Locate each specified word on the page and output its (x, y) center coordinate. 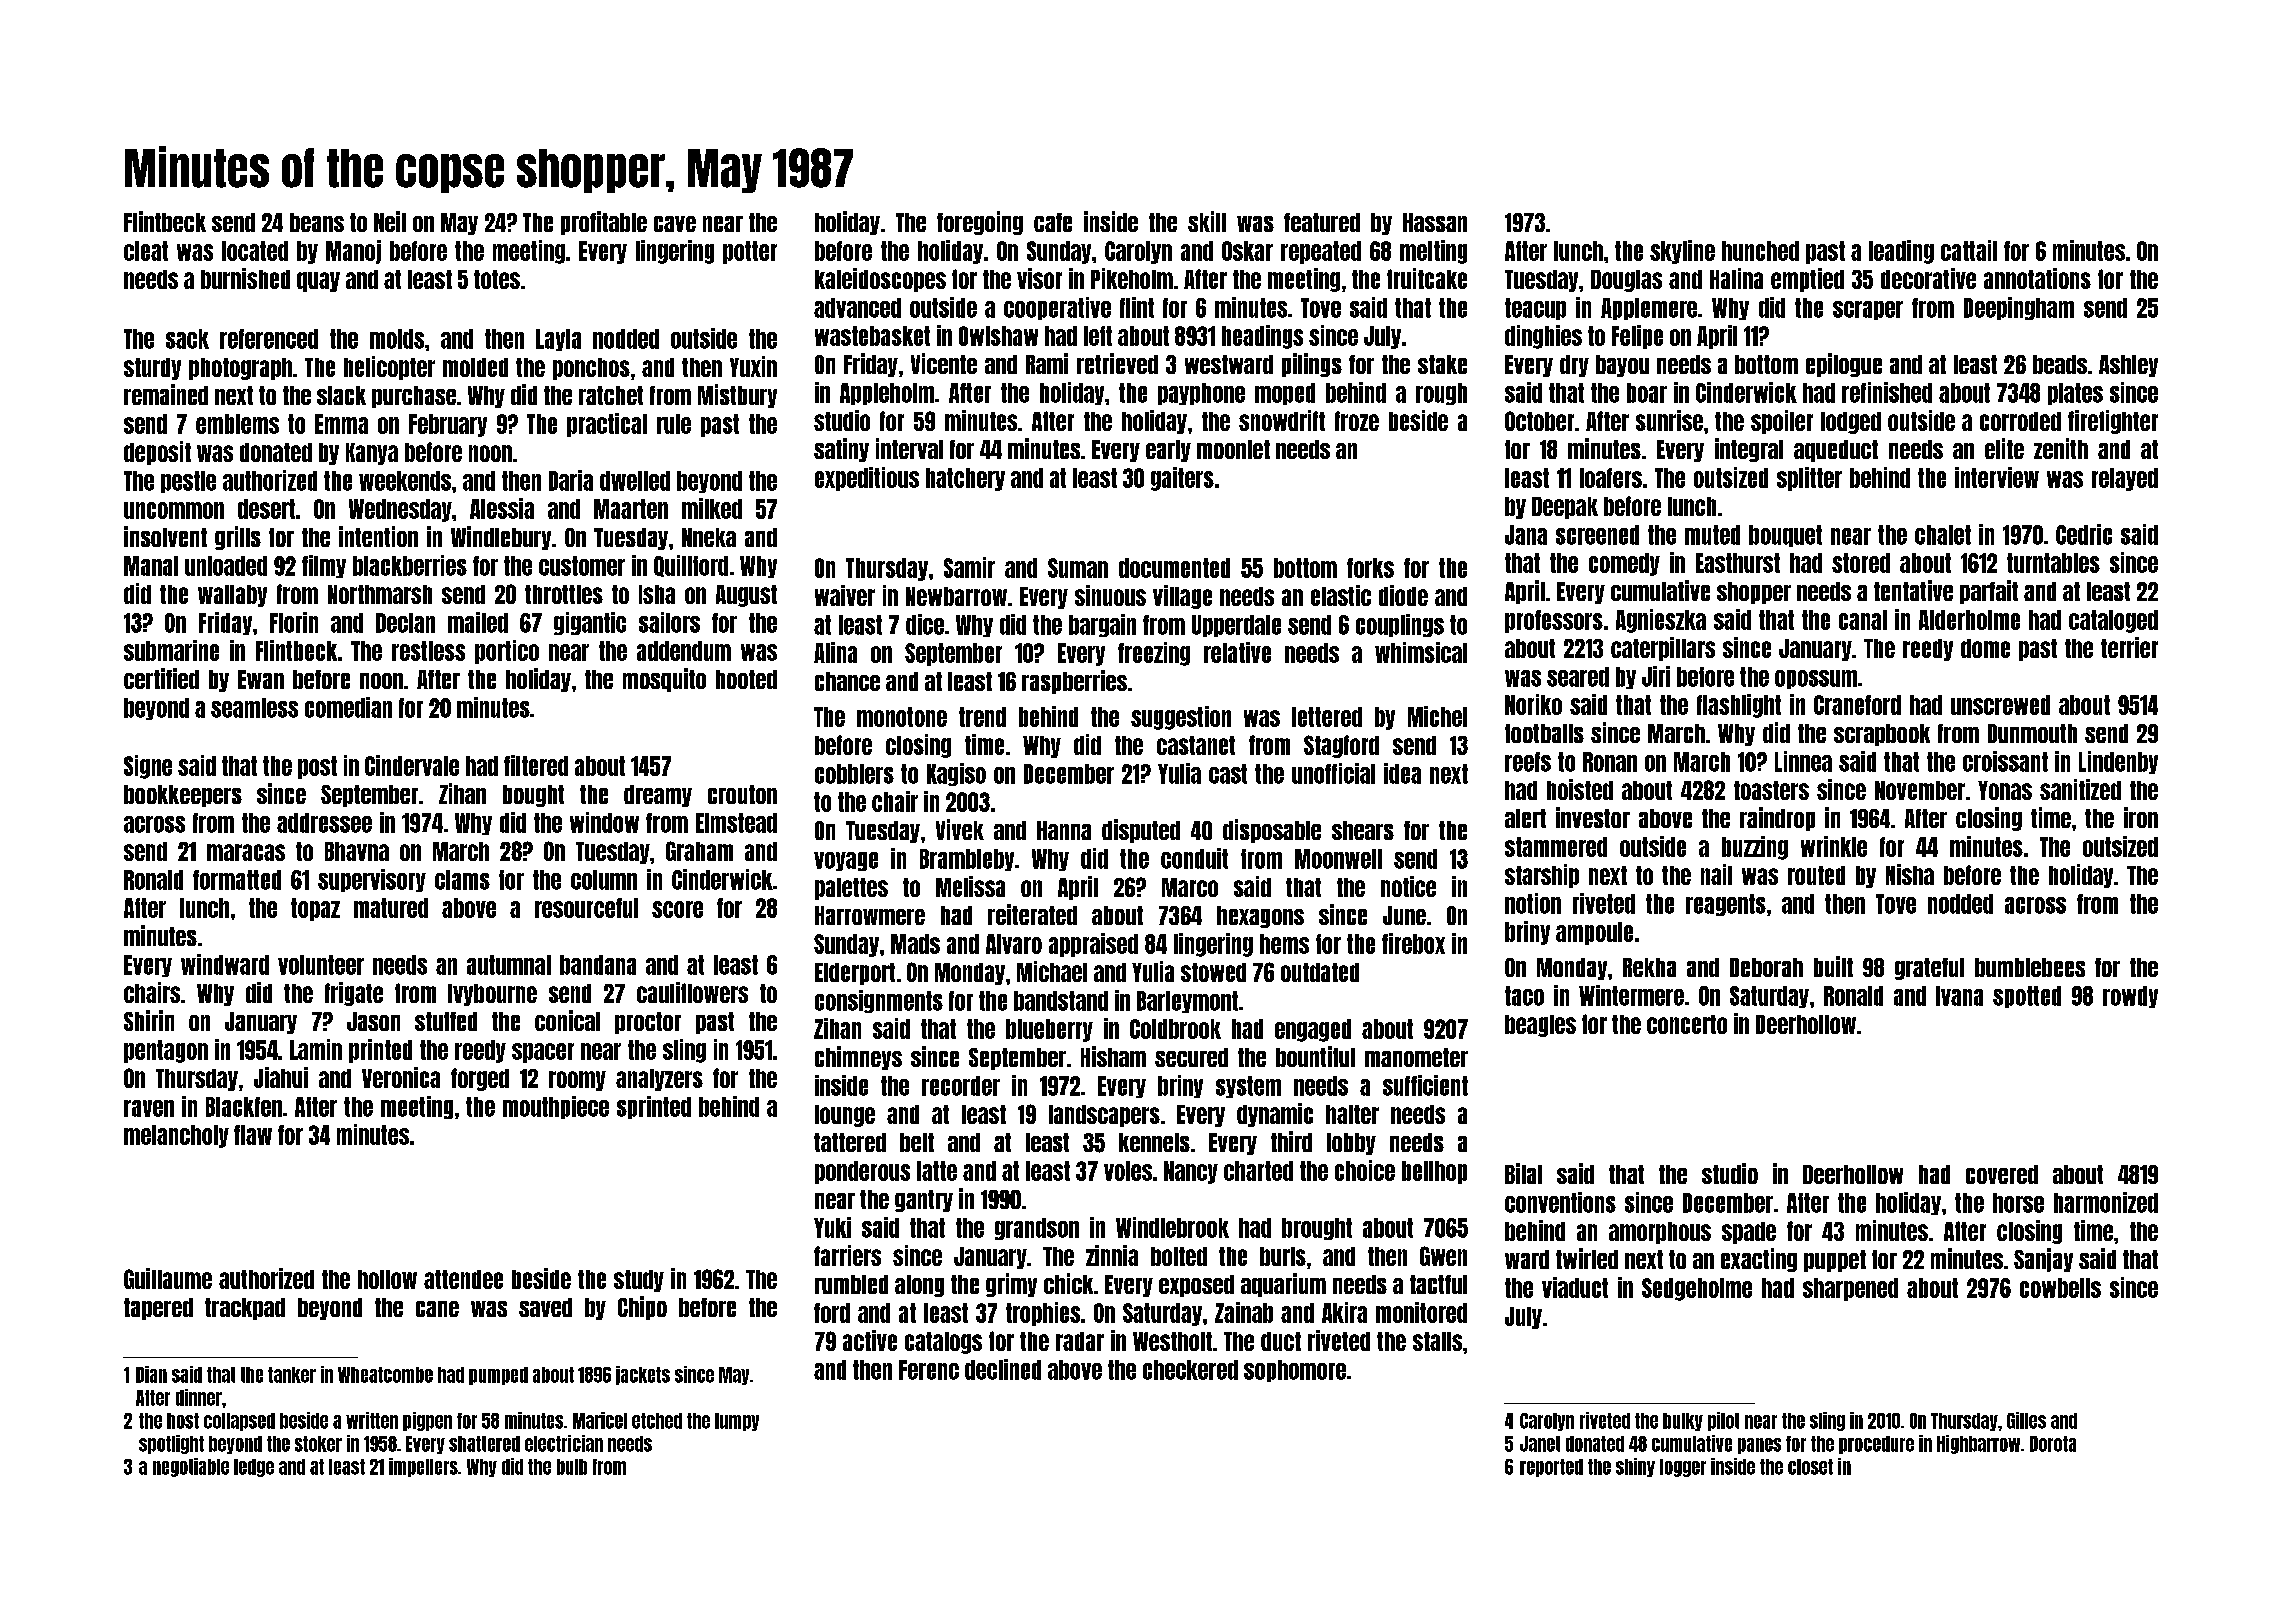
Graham (699, 851)
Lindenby (2118, 762)
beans (317, 222)
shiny (1635, 1467)
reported (1551, 1468)
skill (1207, 221)
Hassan (1435, 222)
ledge (254, 1468)
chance (847, 681)
